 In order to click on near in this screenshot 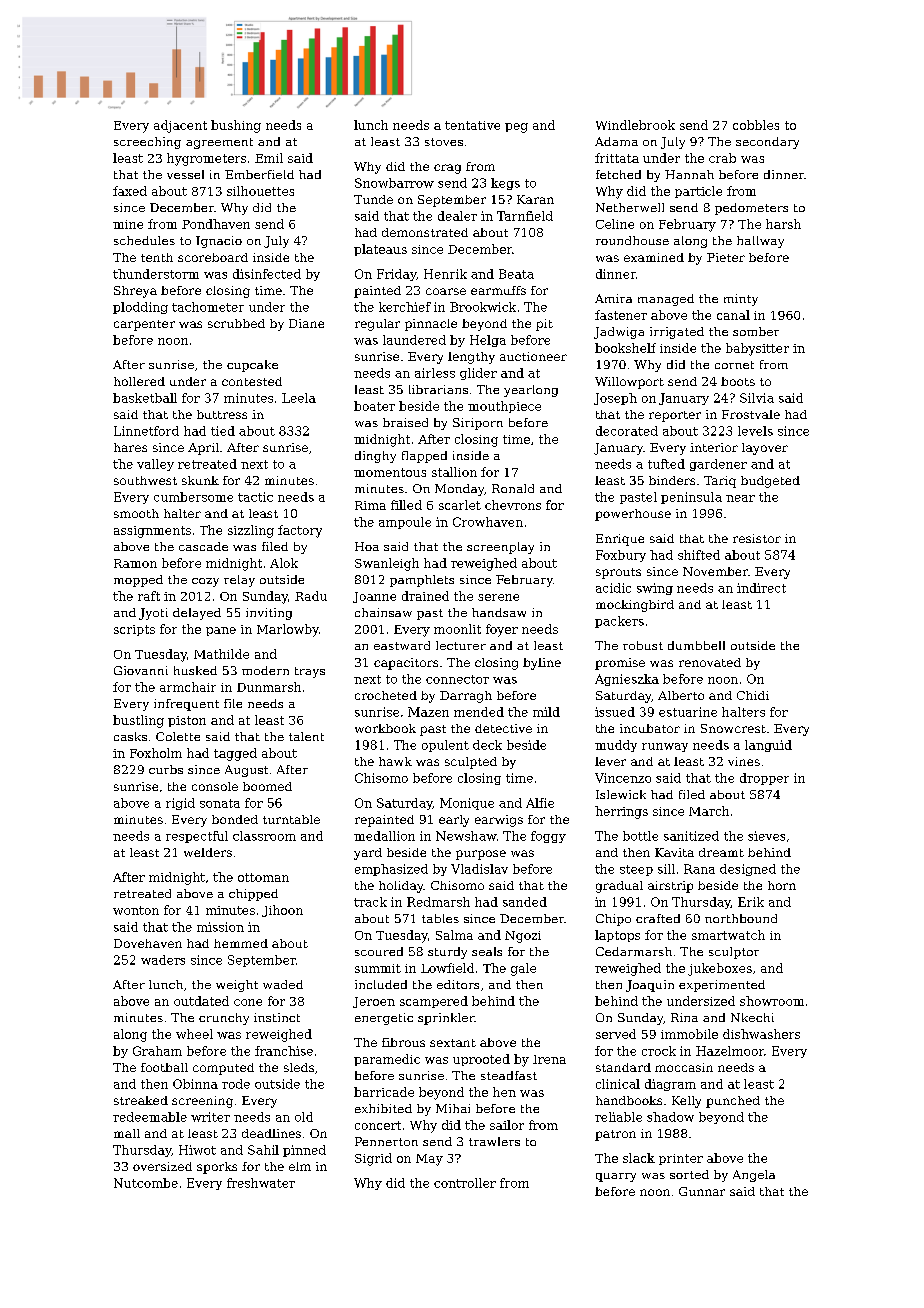, I will do `click(740, 498)`.
